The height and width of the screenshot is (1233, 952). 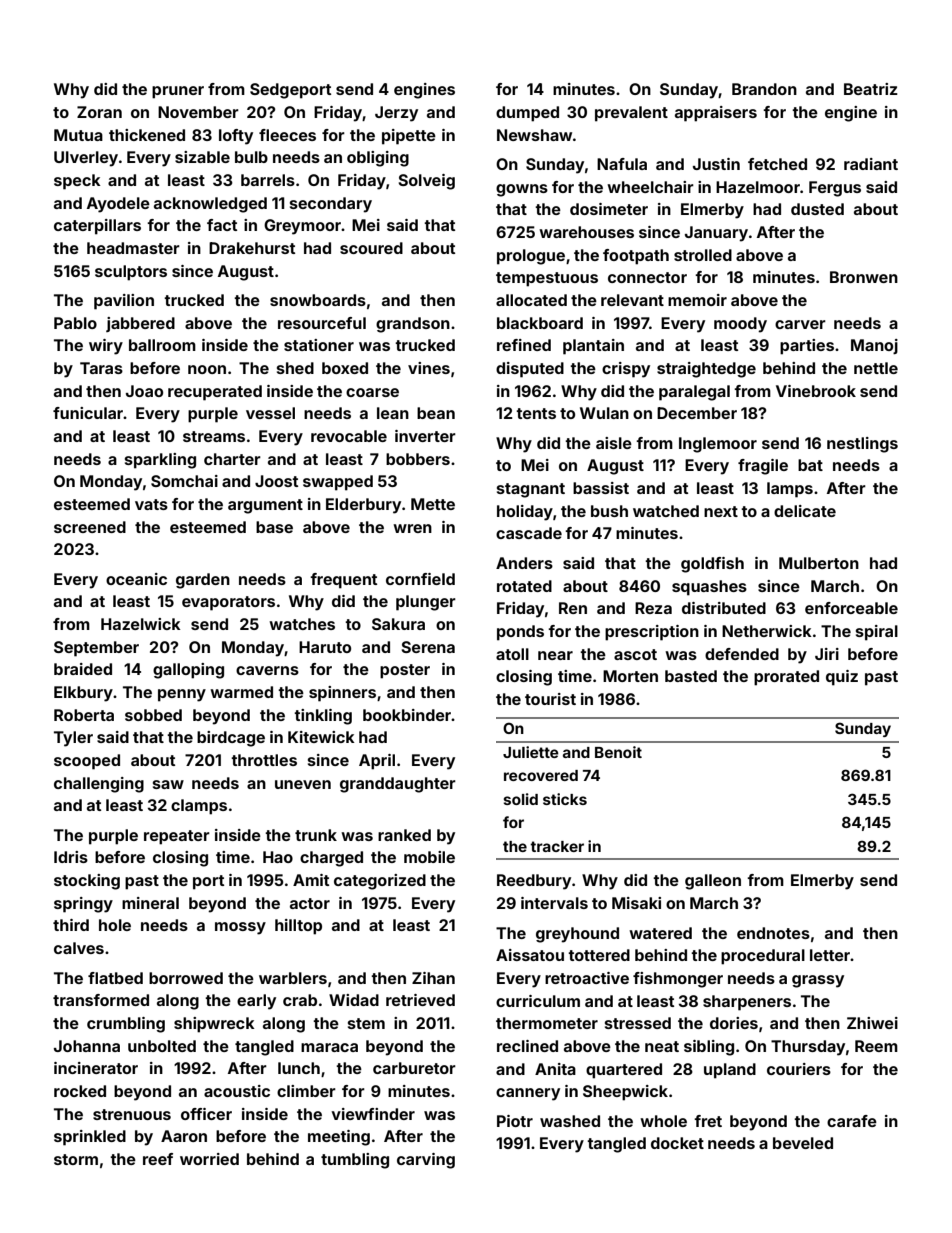 I want to click on scooped, so click(x=87, y=762).
